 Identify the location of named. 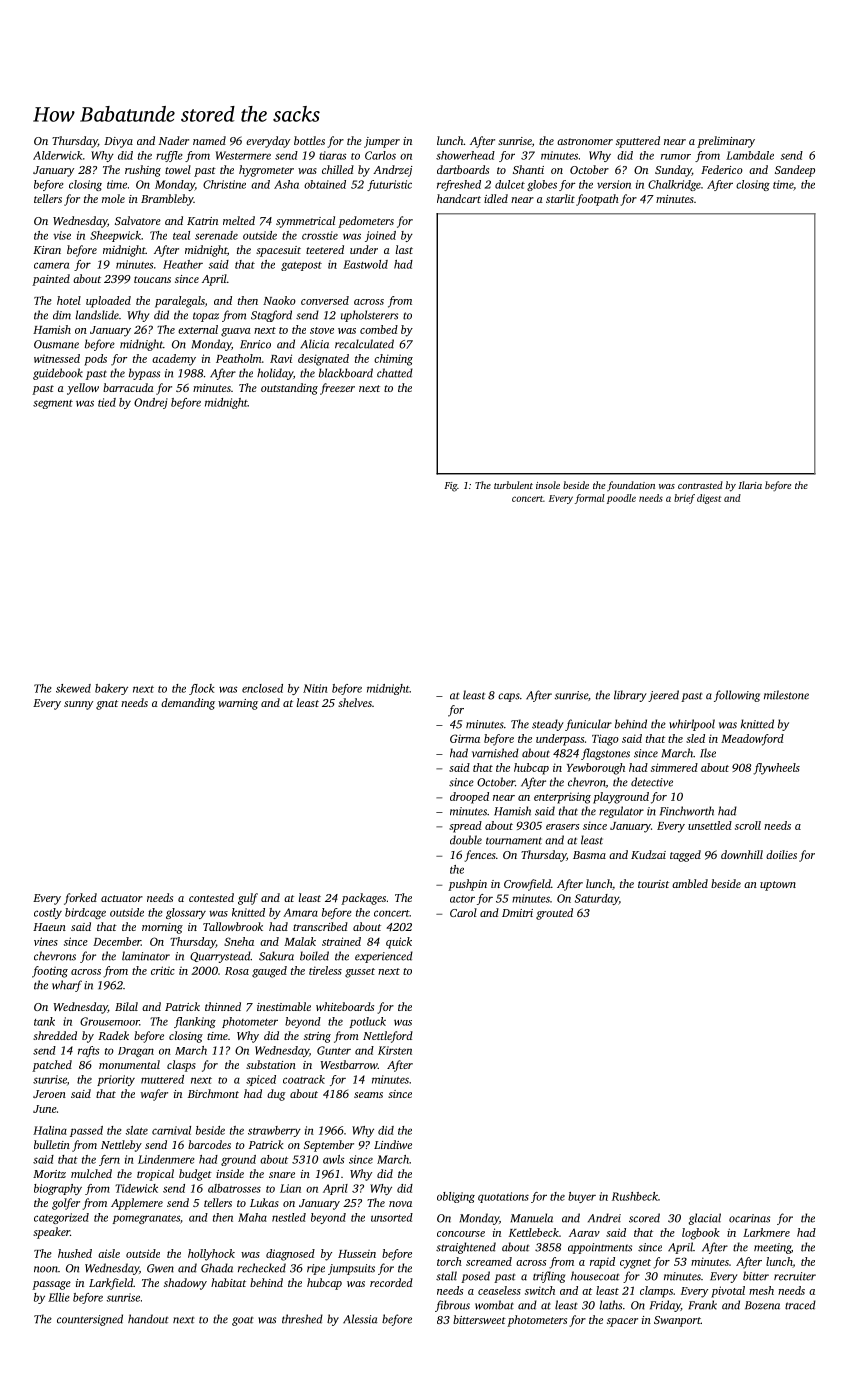
(209, 140).
